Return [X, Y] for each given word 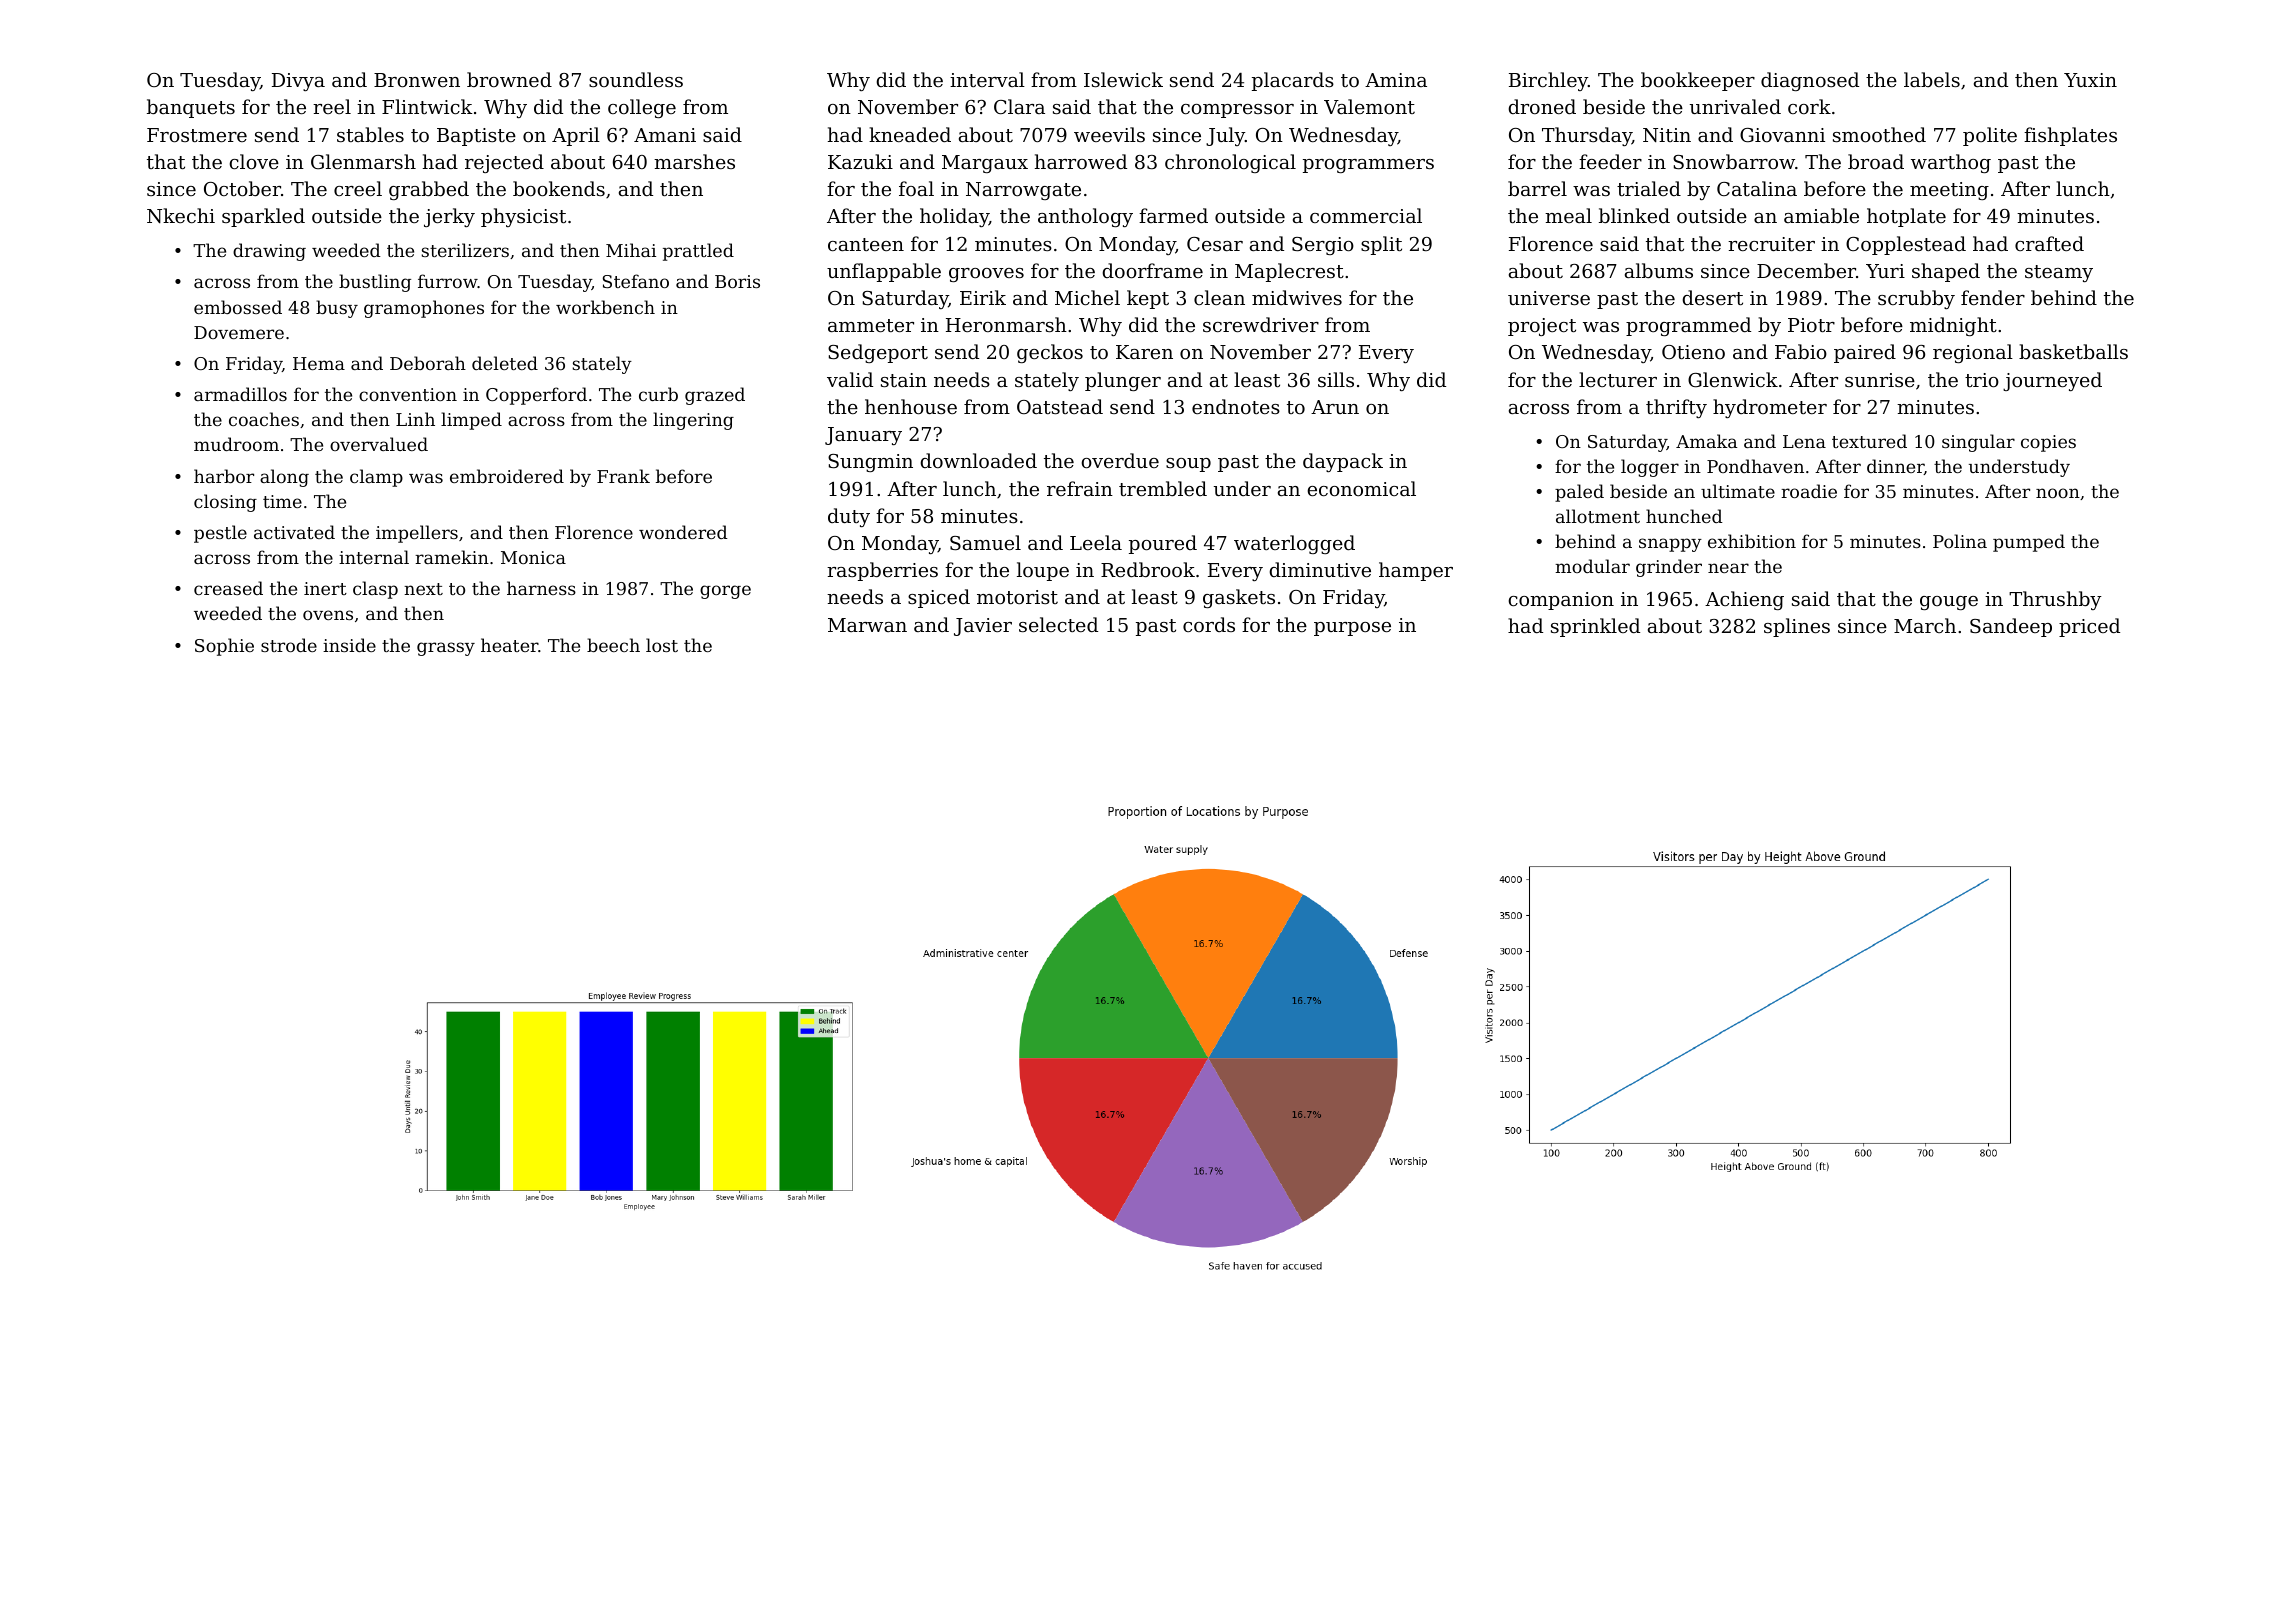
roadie [1809, 491]
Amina [1396, 80]
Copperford [536, 396]
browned [509, 79]
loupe [1043, 571]
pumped [2029, 543]
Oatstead [1060, 406]
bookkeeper [1698, 81]
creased [228, 588]
